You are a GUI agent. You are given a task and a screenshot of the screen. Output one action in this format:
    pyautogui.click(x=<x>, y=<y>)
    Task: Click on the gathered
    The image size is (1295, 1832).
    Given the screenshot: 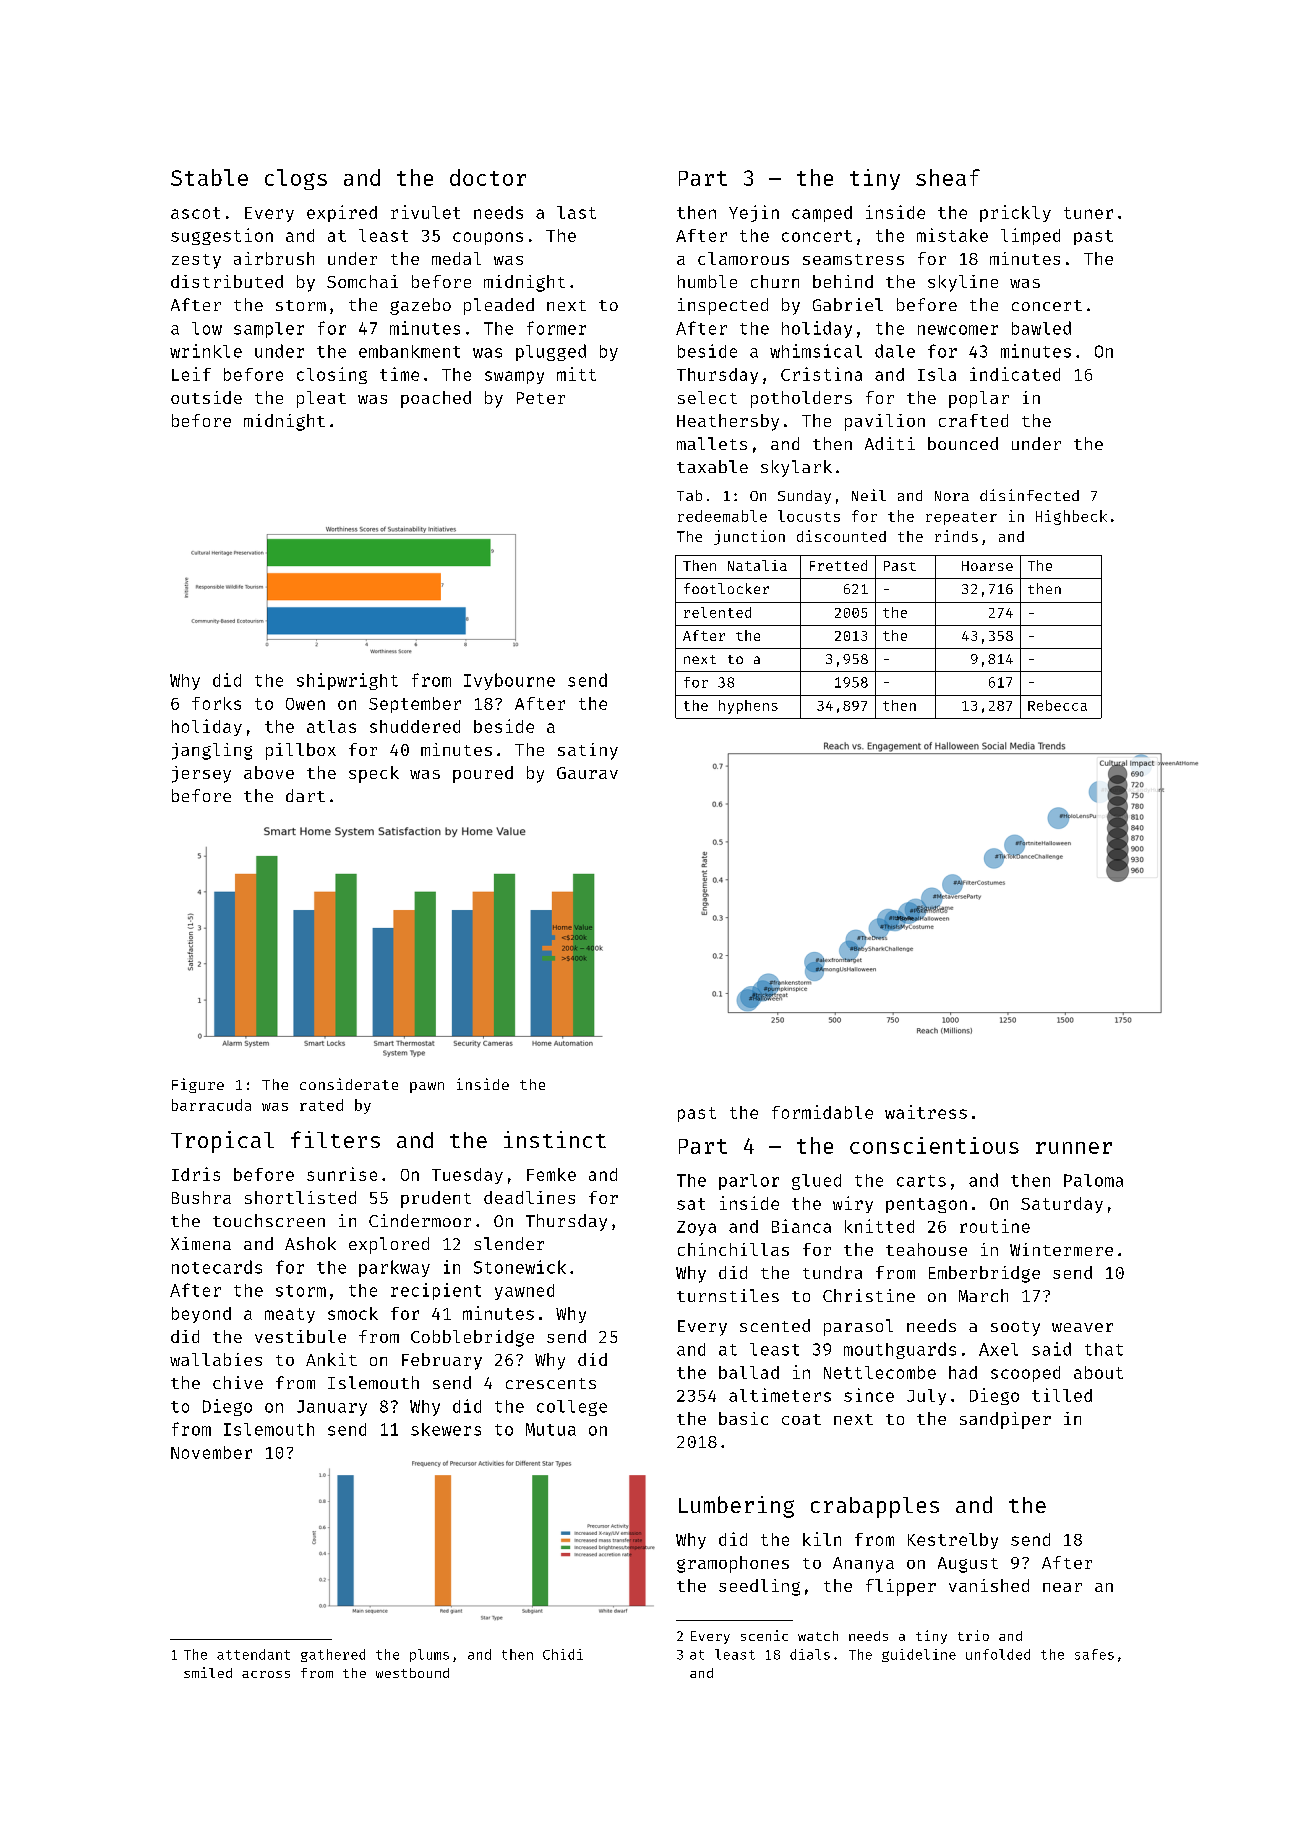 What is the action you would take?
    pyautogui.click(x=333, y=1655)
